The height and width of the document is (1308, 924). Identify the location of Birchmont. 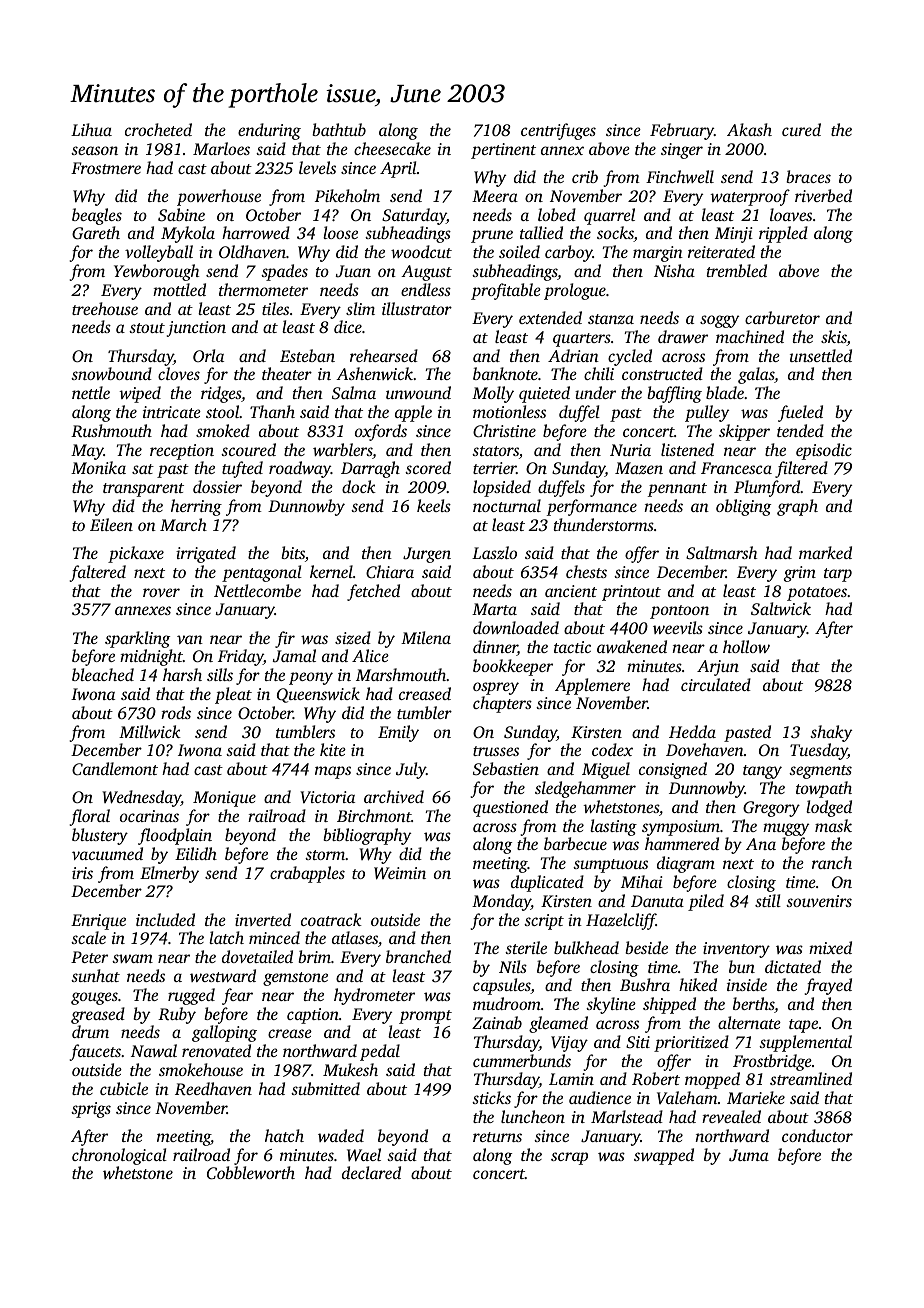
(374, 815).
